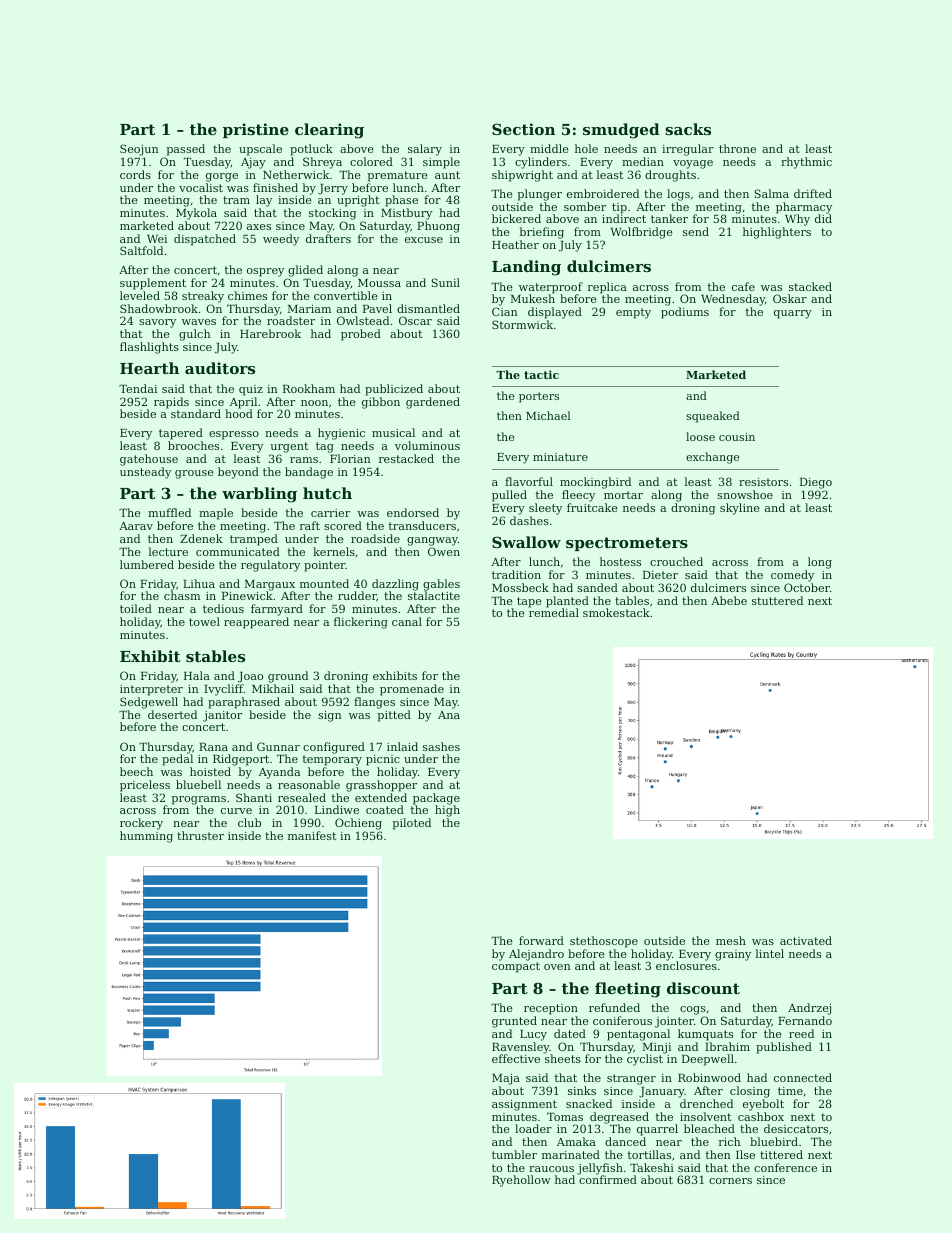 This screenshot has width=952, height=1233. Describe the element at coordinates (729, 600) in the screenshot. I see `Abebe` at that location.
